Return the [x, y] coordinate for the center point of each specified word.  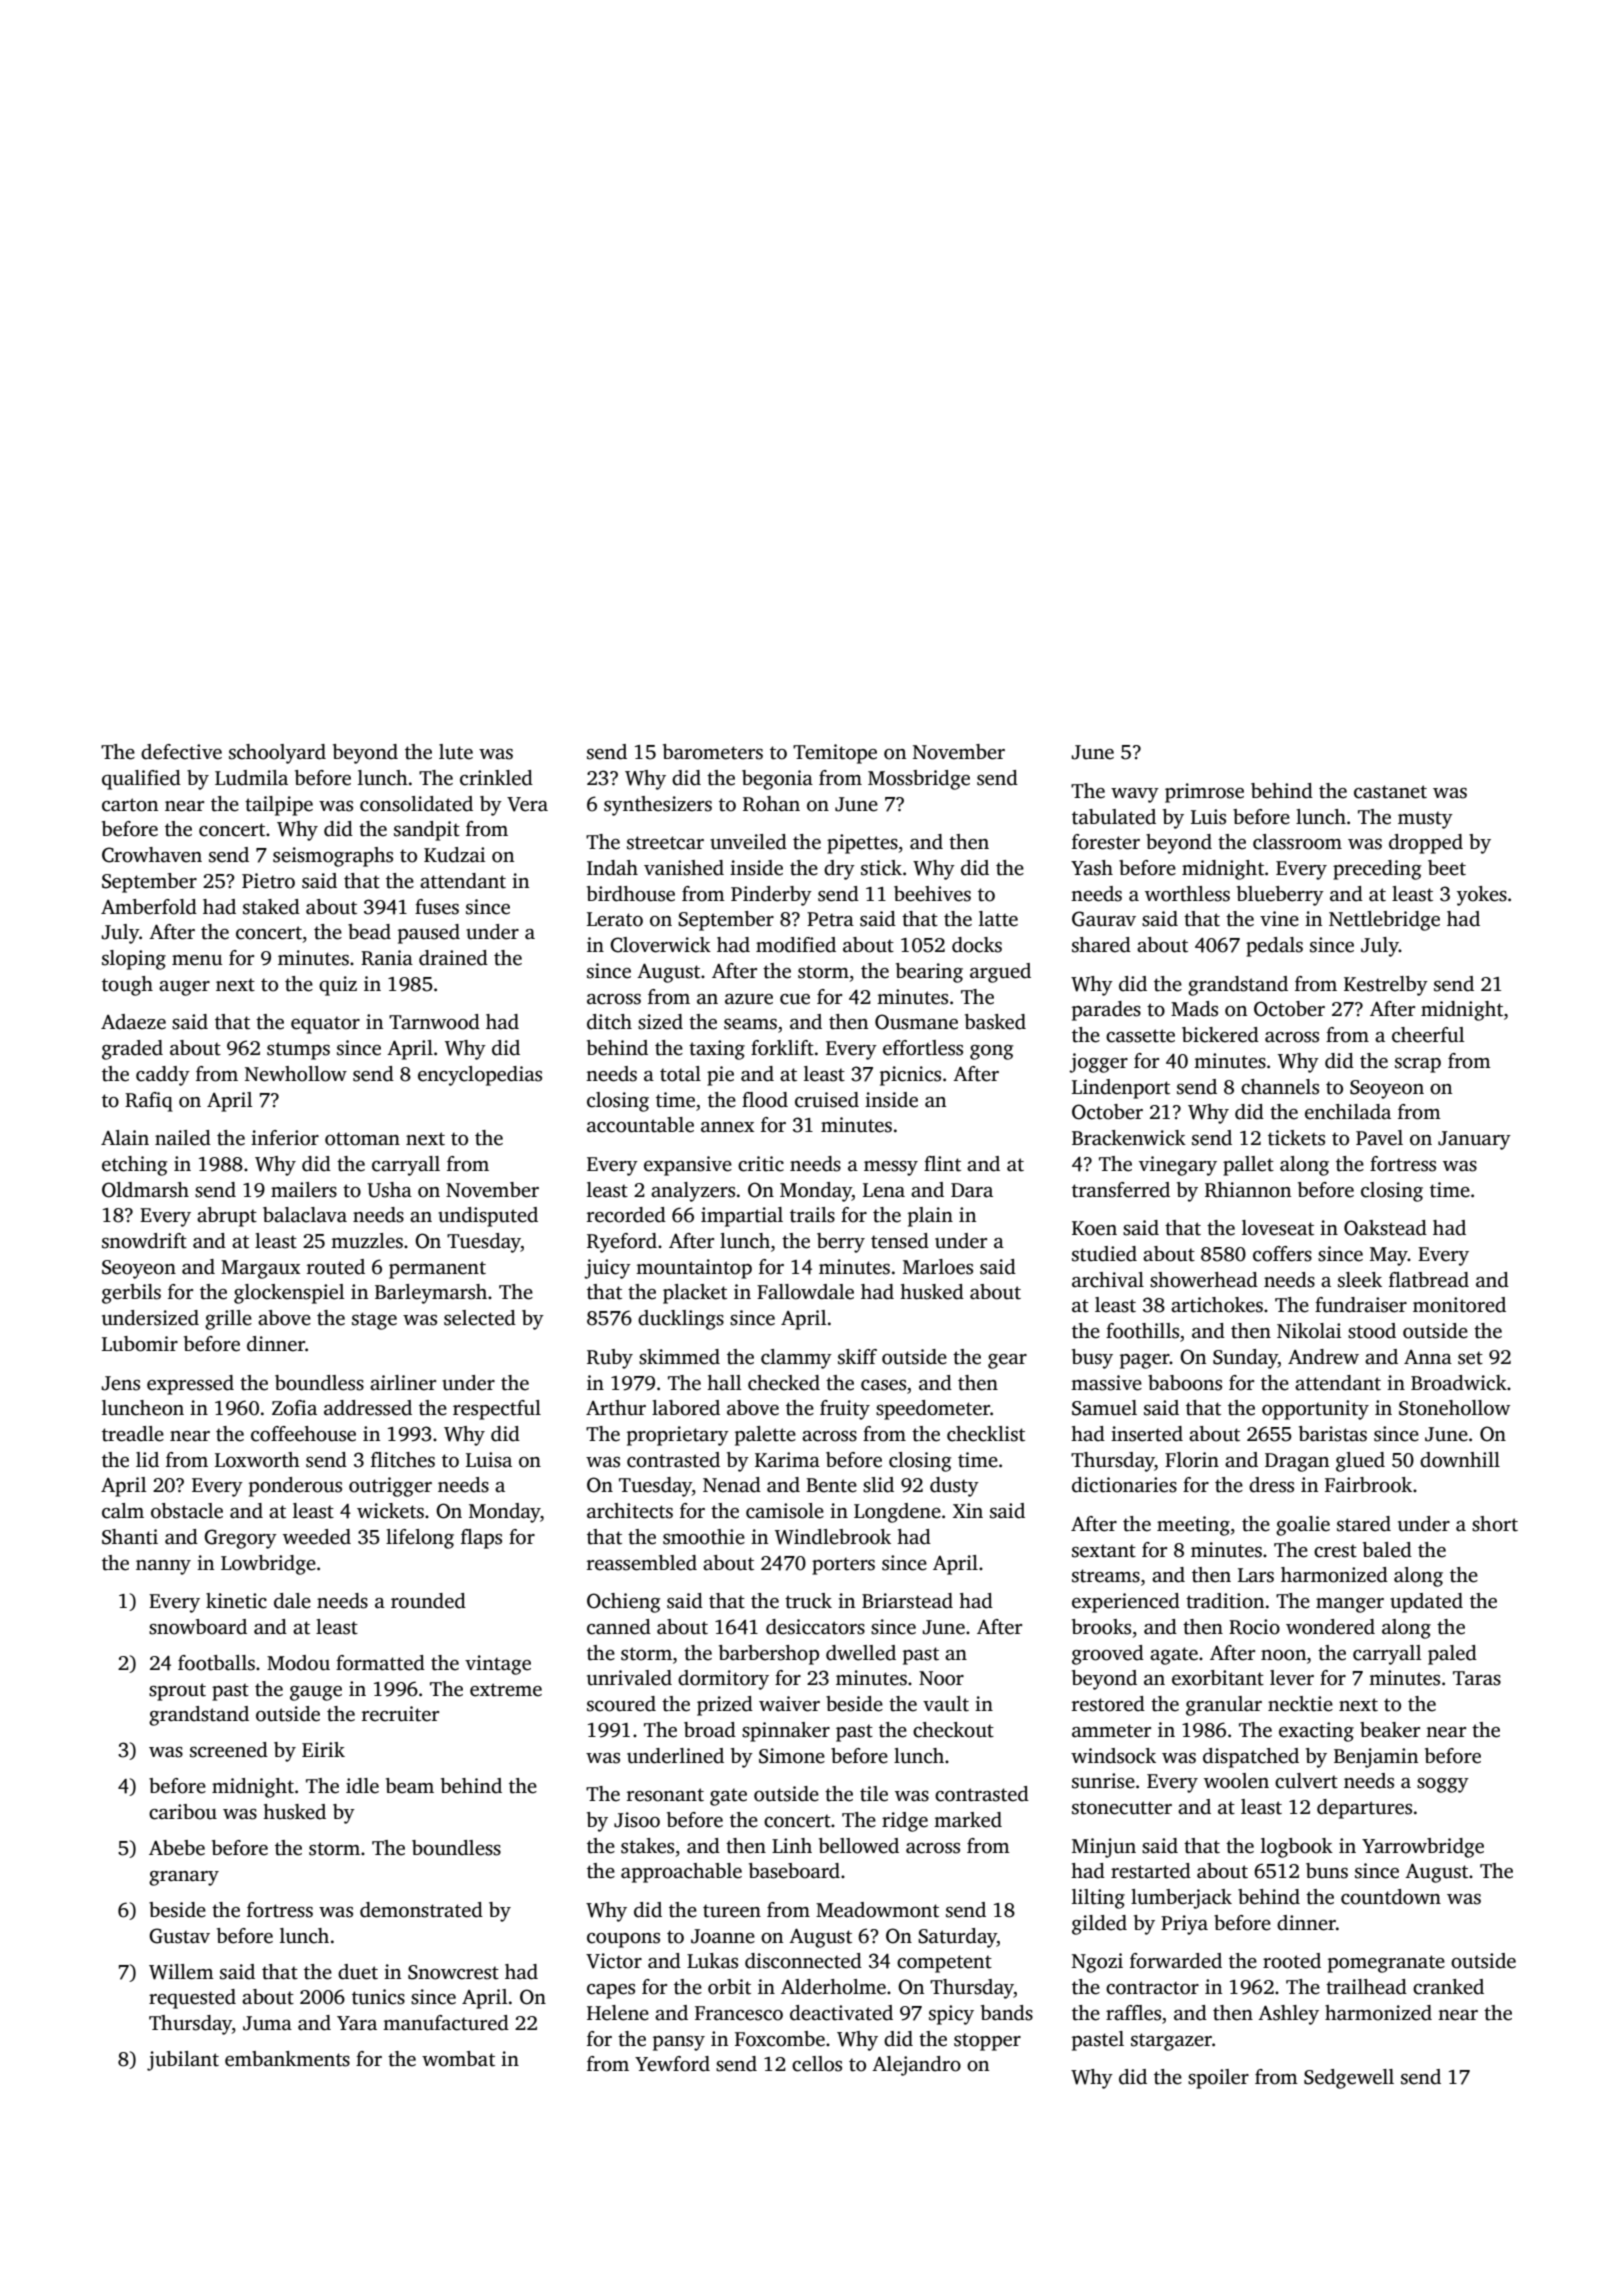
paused [429, 934]
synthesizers [658, 806]
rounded [428, 1601]
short [1495, 1524]
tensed [900, 1241]
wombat [458, 2059]
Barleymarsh [431, 1294]
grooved [1108, 1655]
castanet [1390, 792]
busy [1092, 1359]
